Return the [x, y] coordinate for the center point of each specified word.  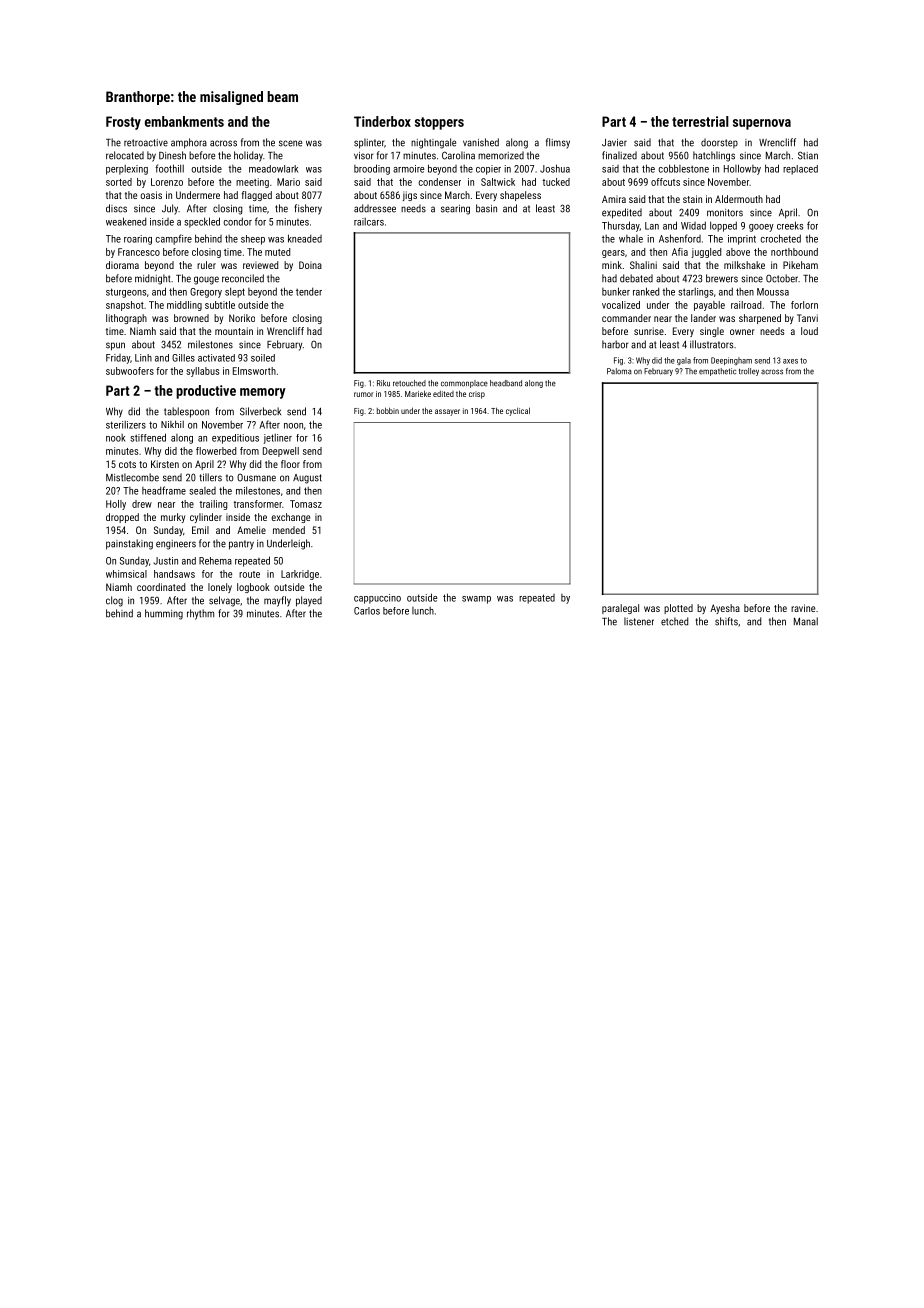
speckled [202, 222]
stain [692, 199]
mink [612, 265]
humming [164, 614]
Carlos [367, 611]
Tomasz [306, 504]
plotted [678, 609]
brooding [372, 169]
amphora [189, 143]
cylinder [206, 518]
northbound [794, 252]
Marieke [418, 393]
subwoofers [130, 371]
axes [790, 361]
